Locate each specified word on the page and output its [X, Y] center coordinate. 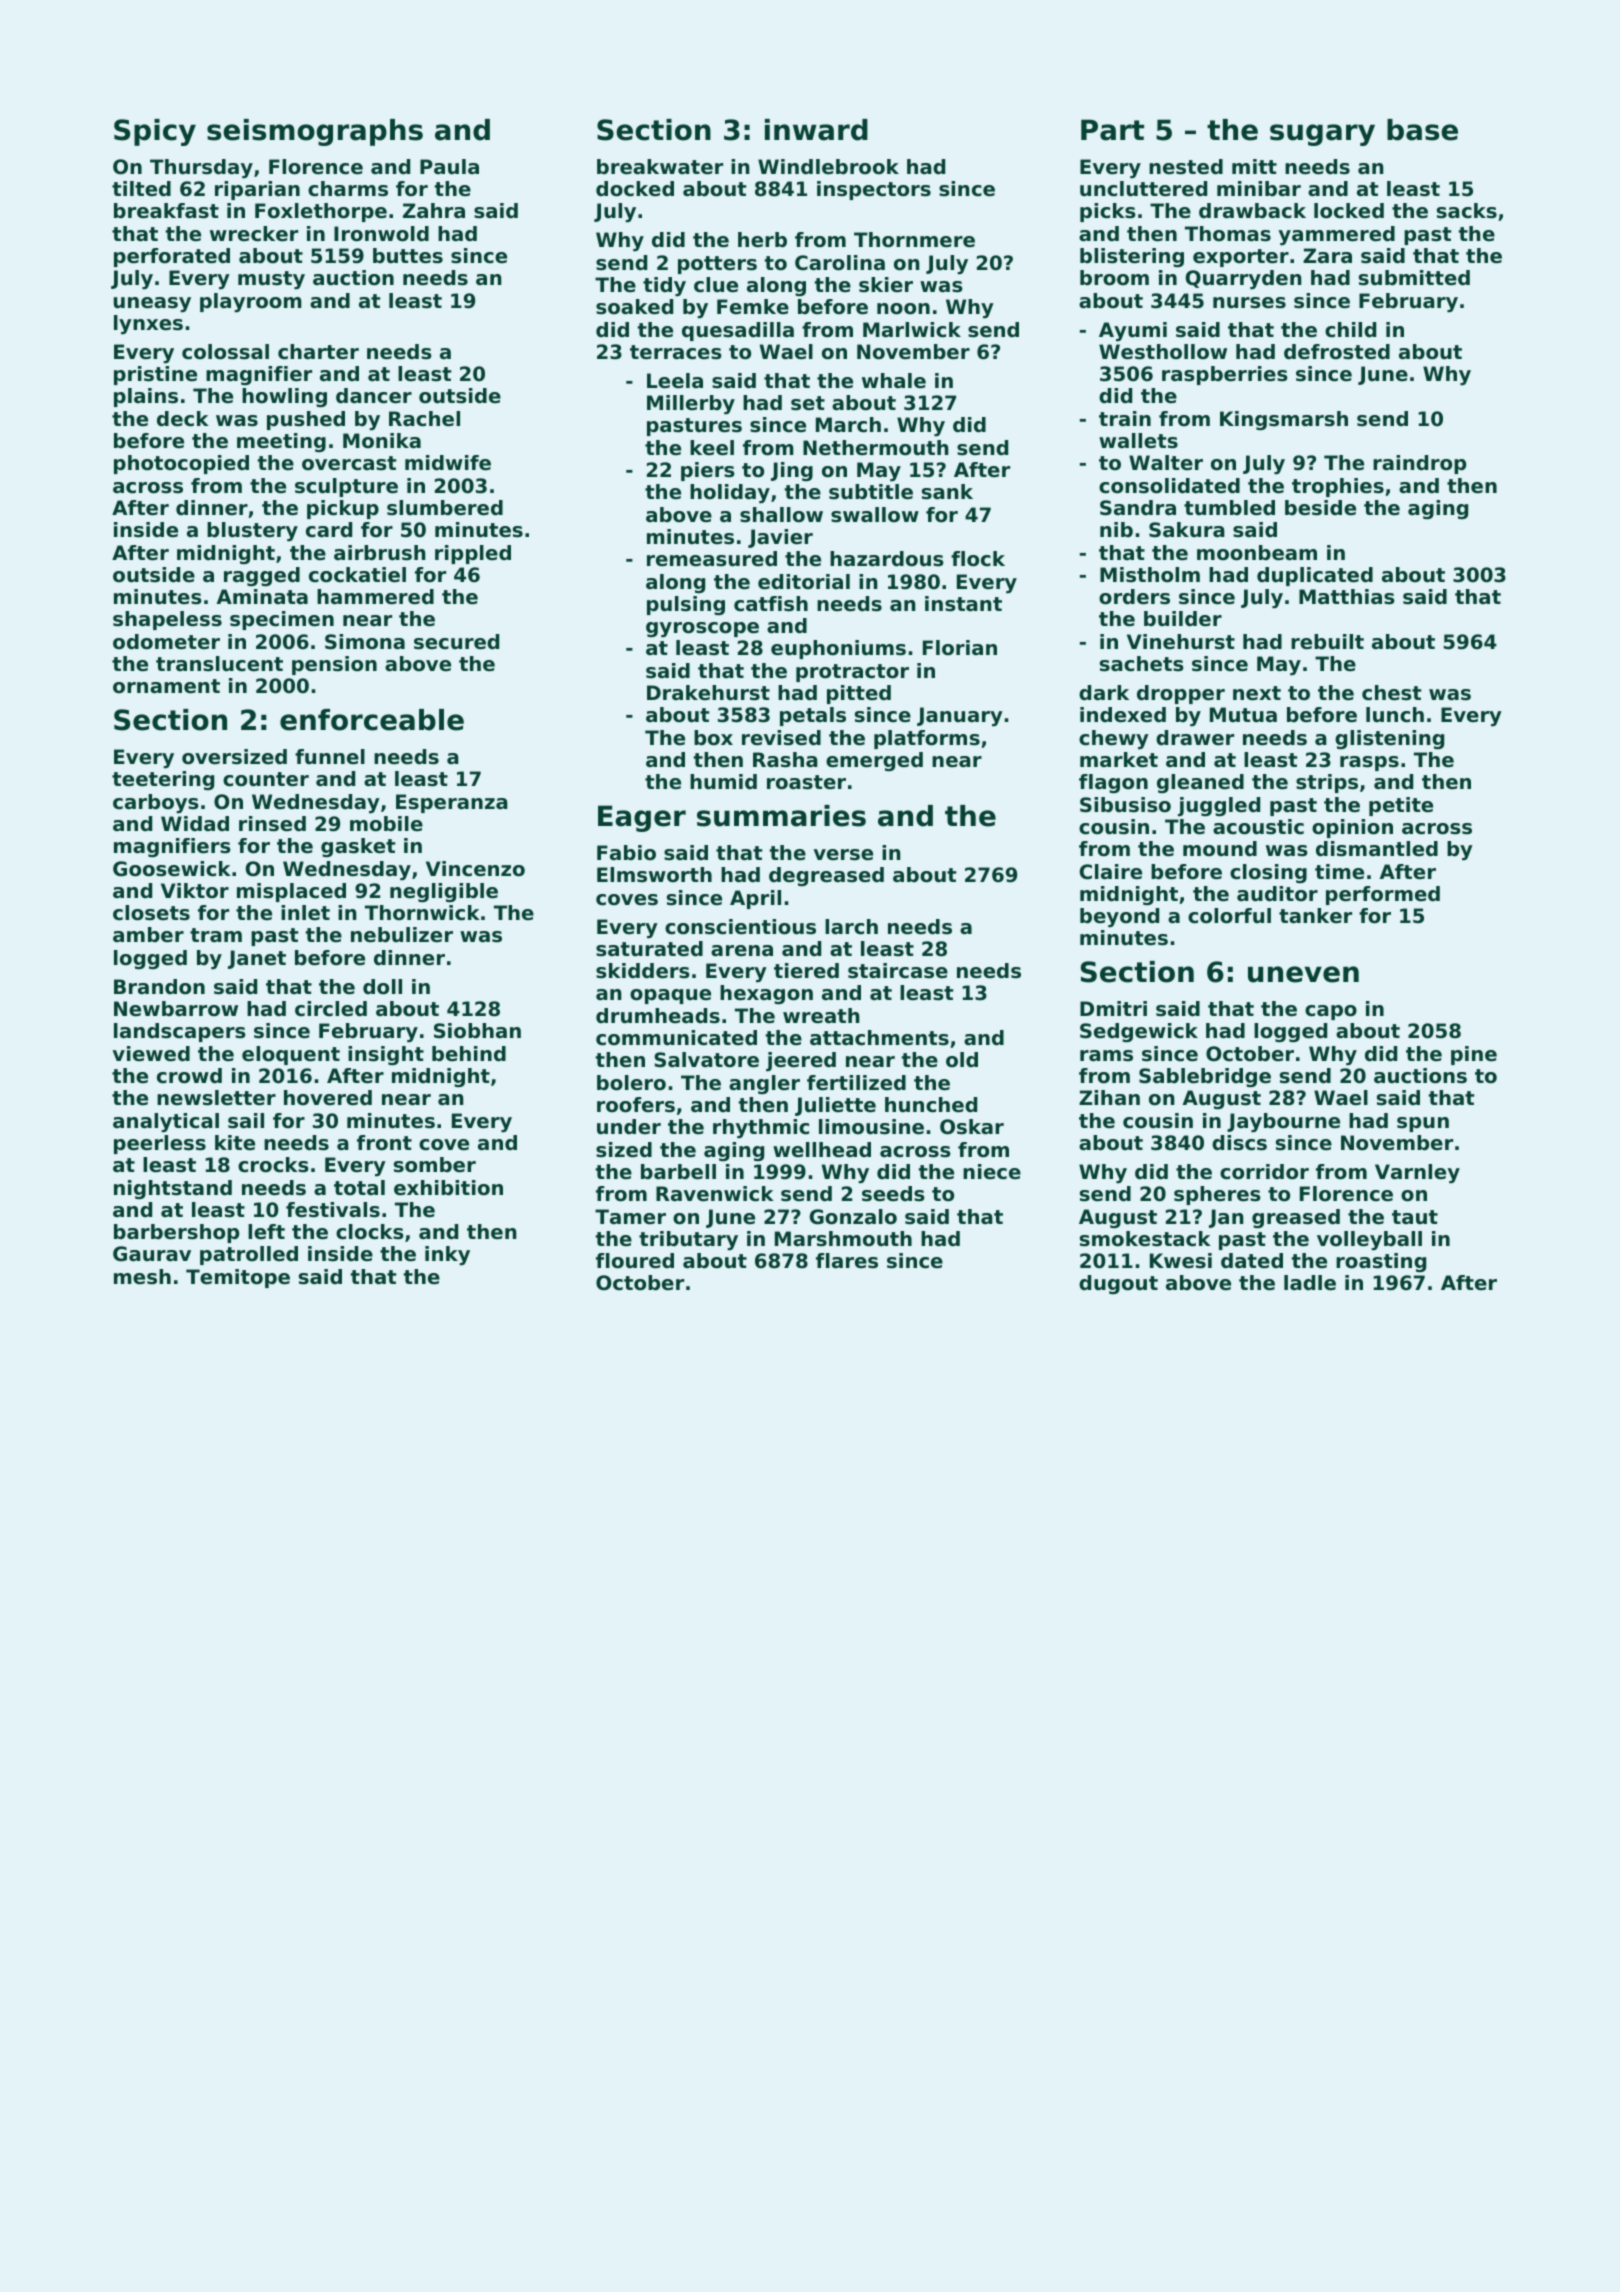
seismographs [315, 132]
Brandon [159, 987]
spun [1423, 1124]
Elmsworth [654, 875]
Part [1112, 130]
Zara [1327, 255]
